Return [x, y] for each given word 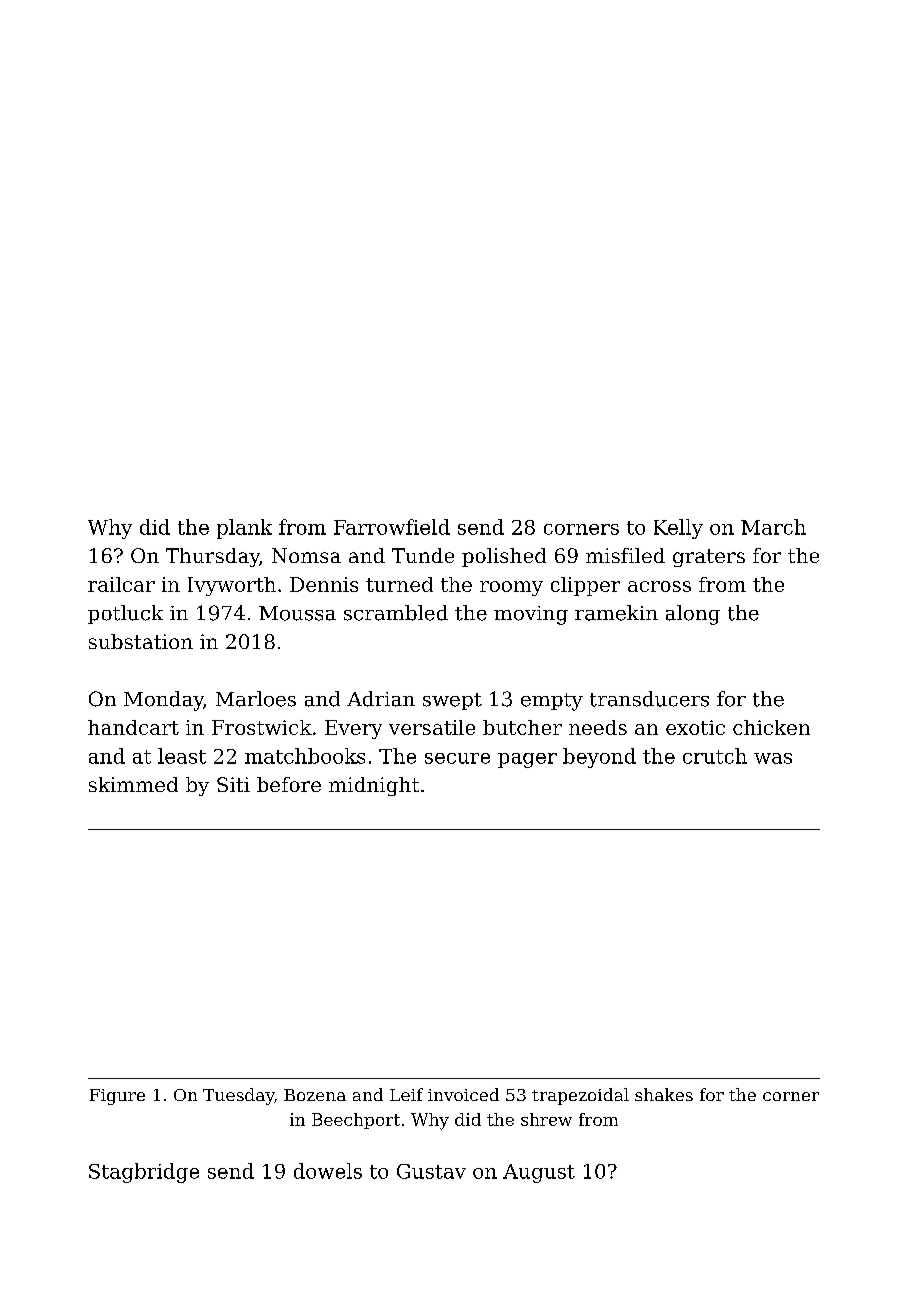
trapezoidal [580, 1096]
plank [244, 529]
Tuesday [238, 1096]
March [773, 527]
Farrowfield [392, 527]
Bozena [315, 1095]
